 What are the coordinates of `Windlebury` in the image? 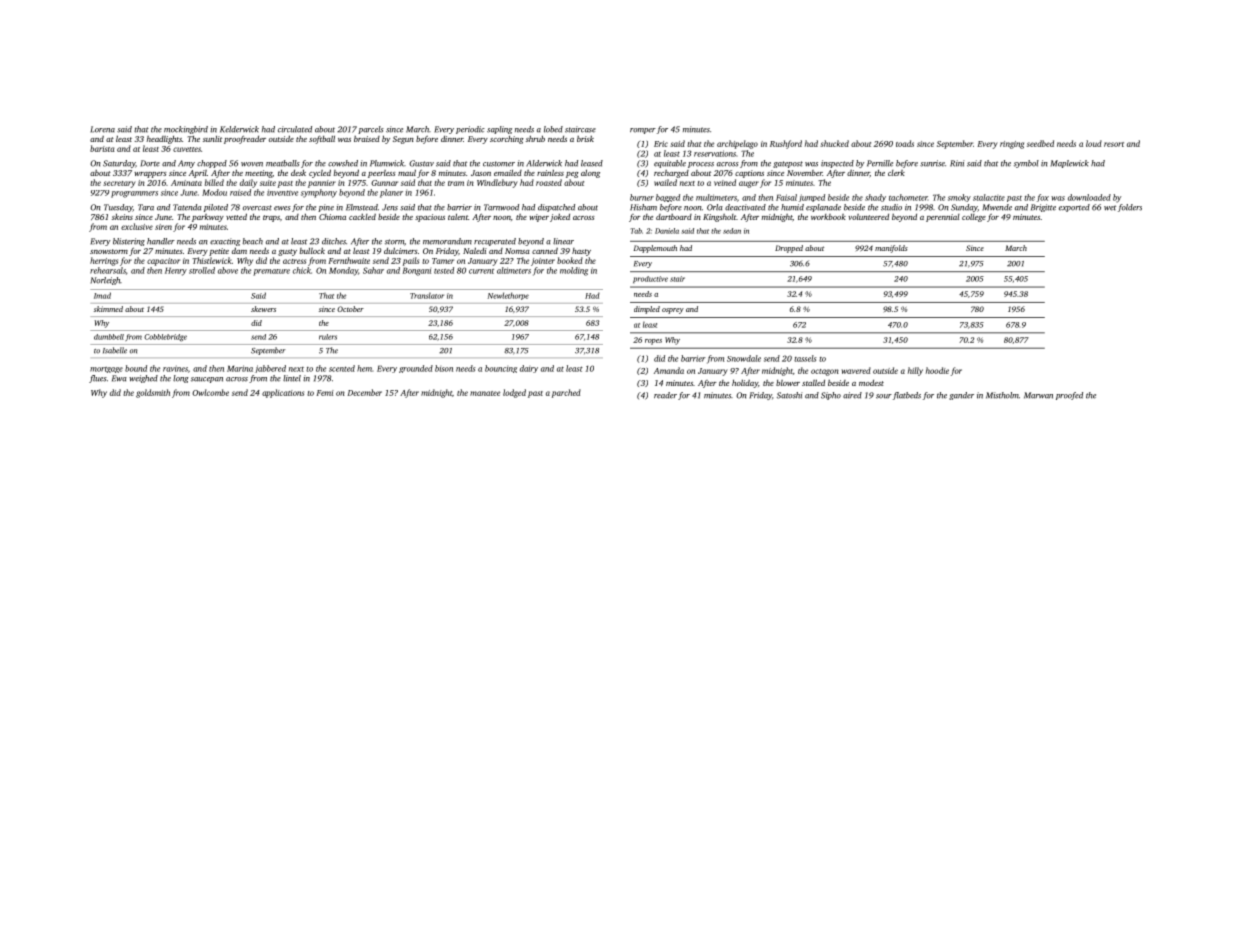 It's located at (497, 183).
